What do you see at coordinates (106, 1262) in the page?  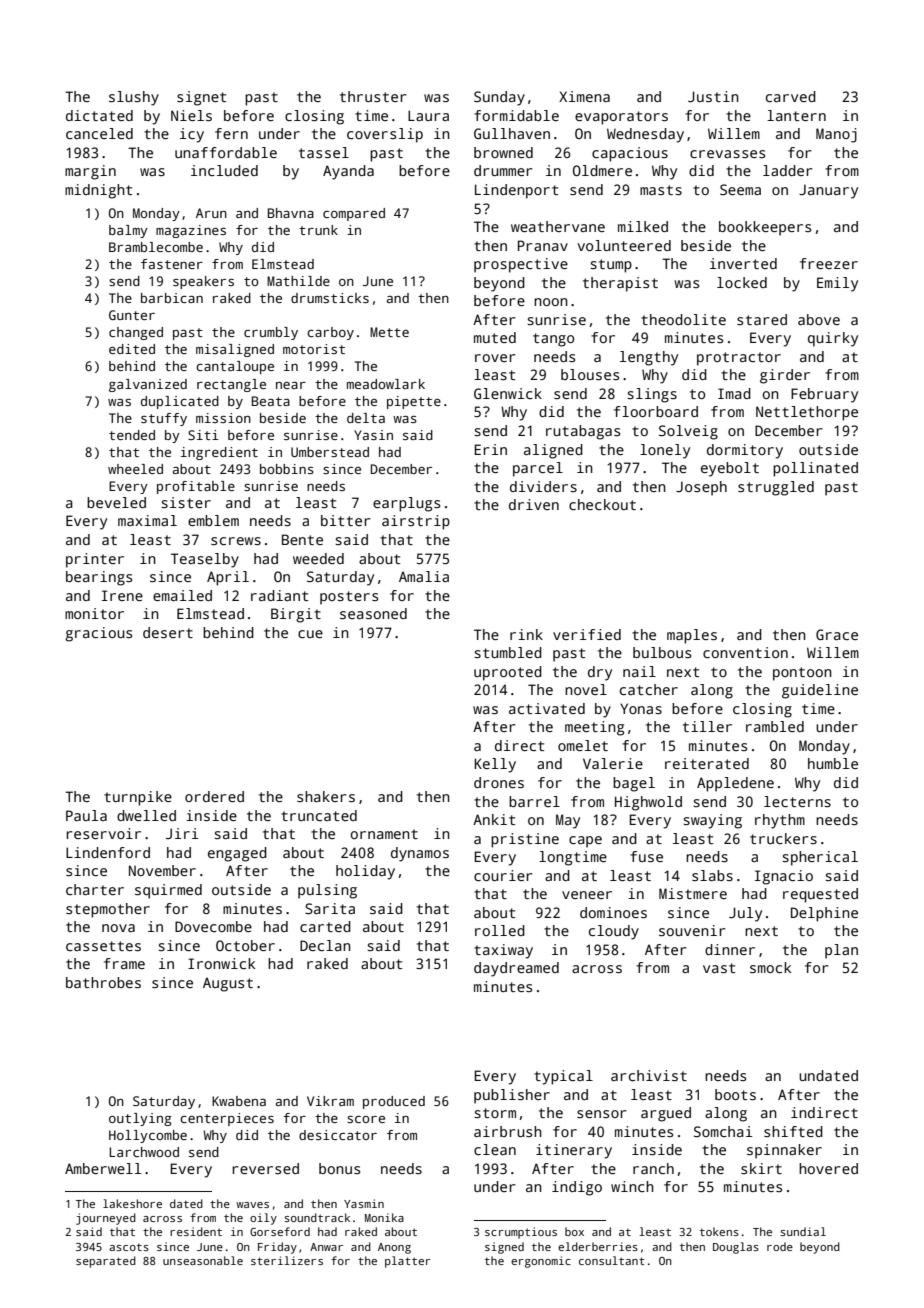 I see `separated` at bounding box center [106, 1262].
